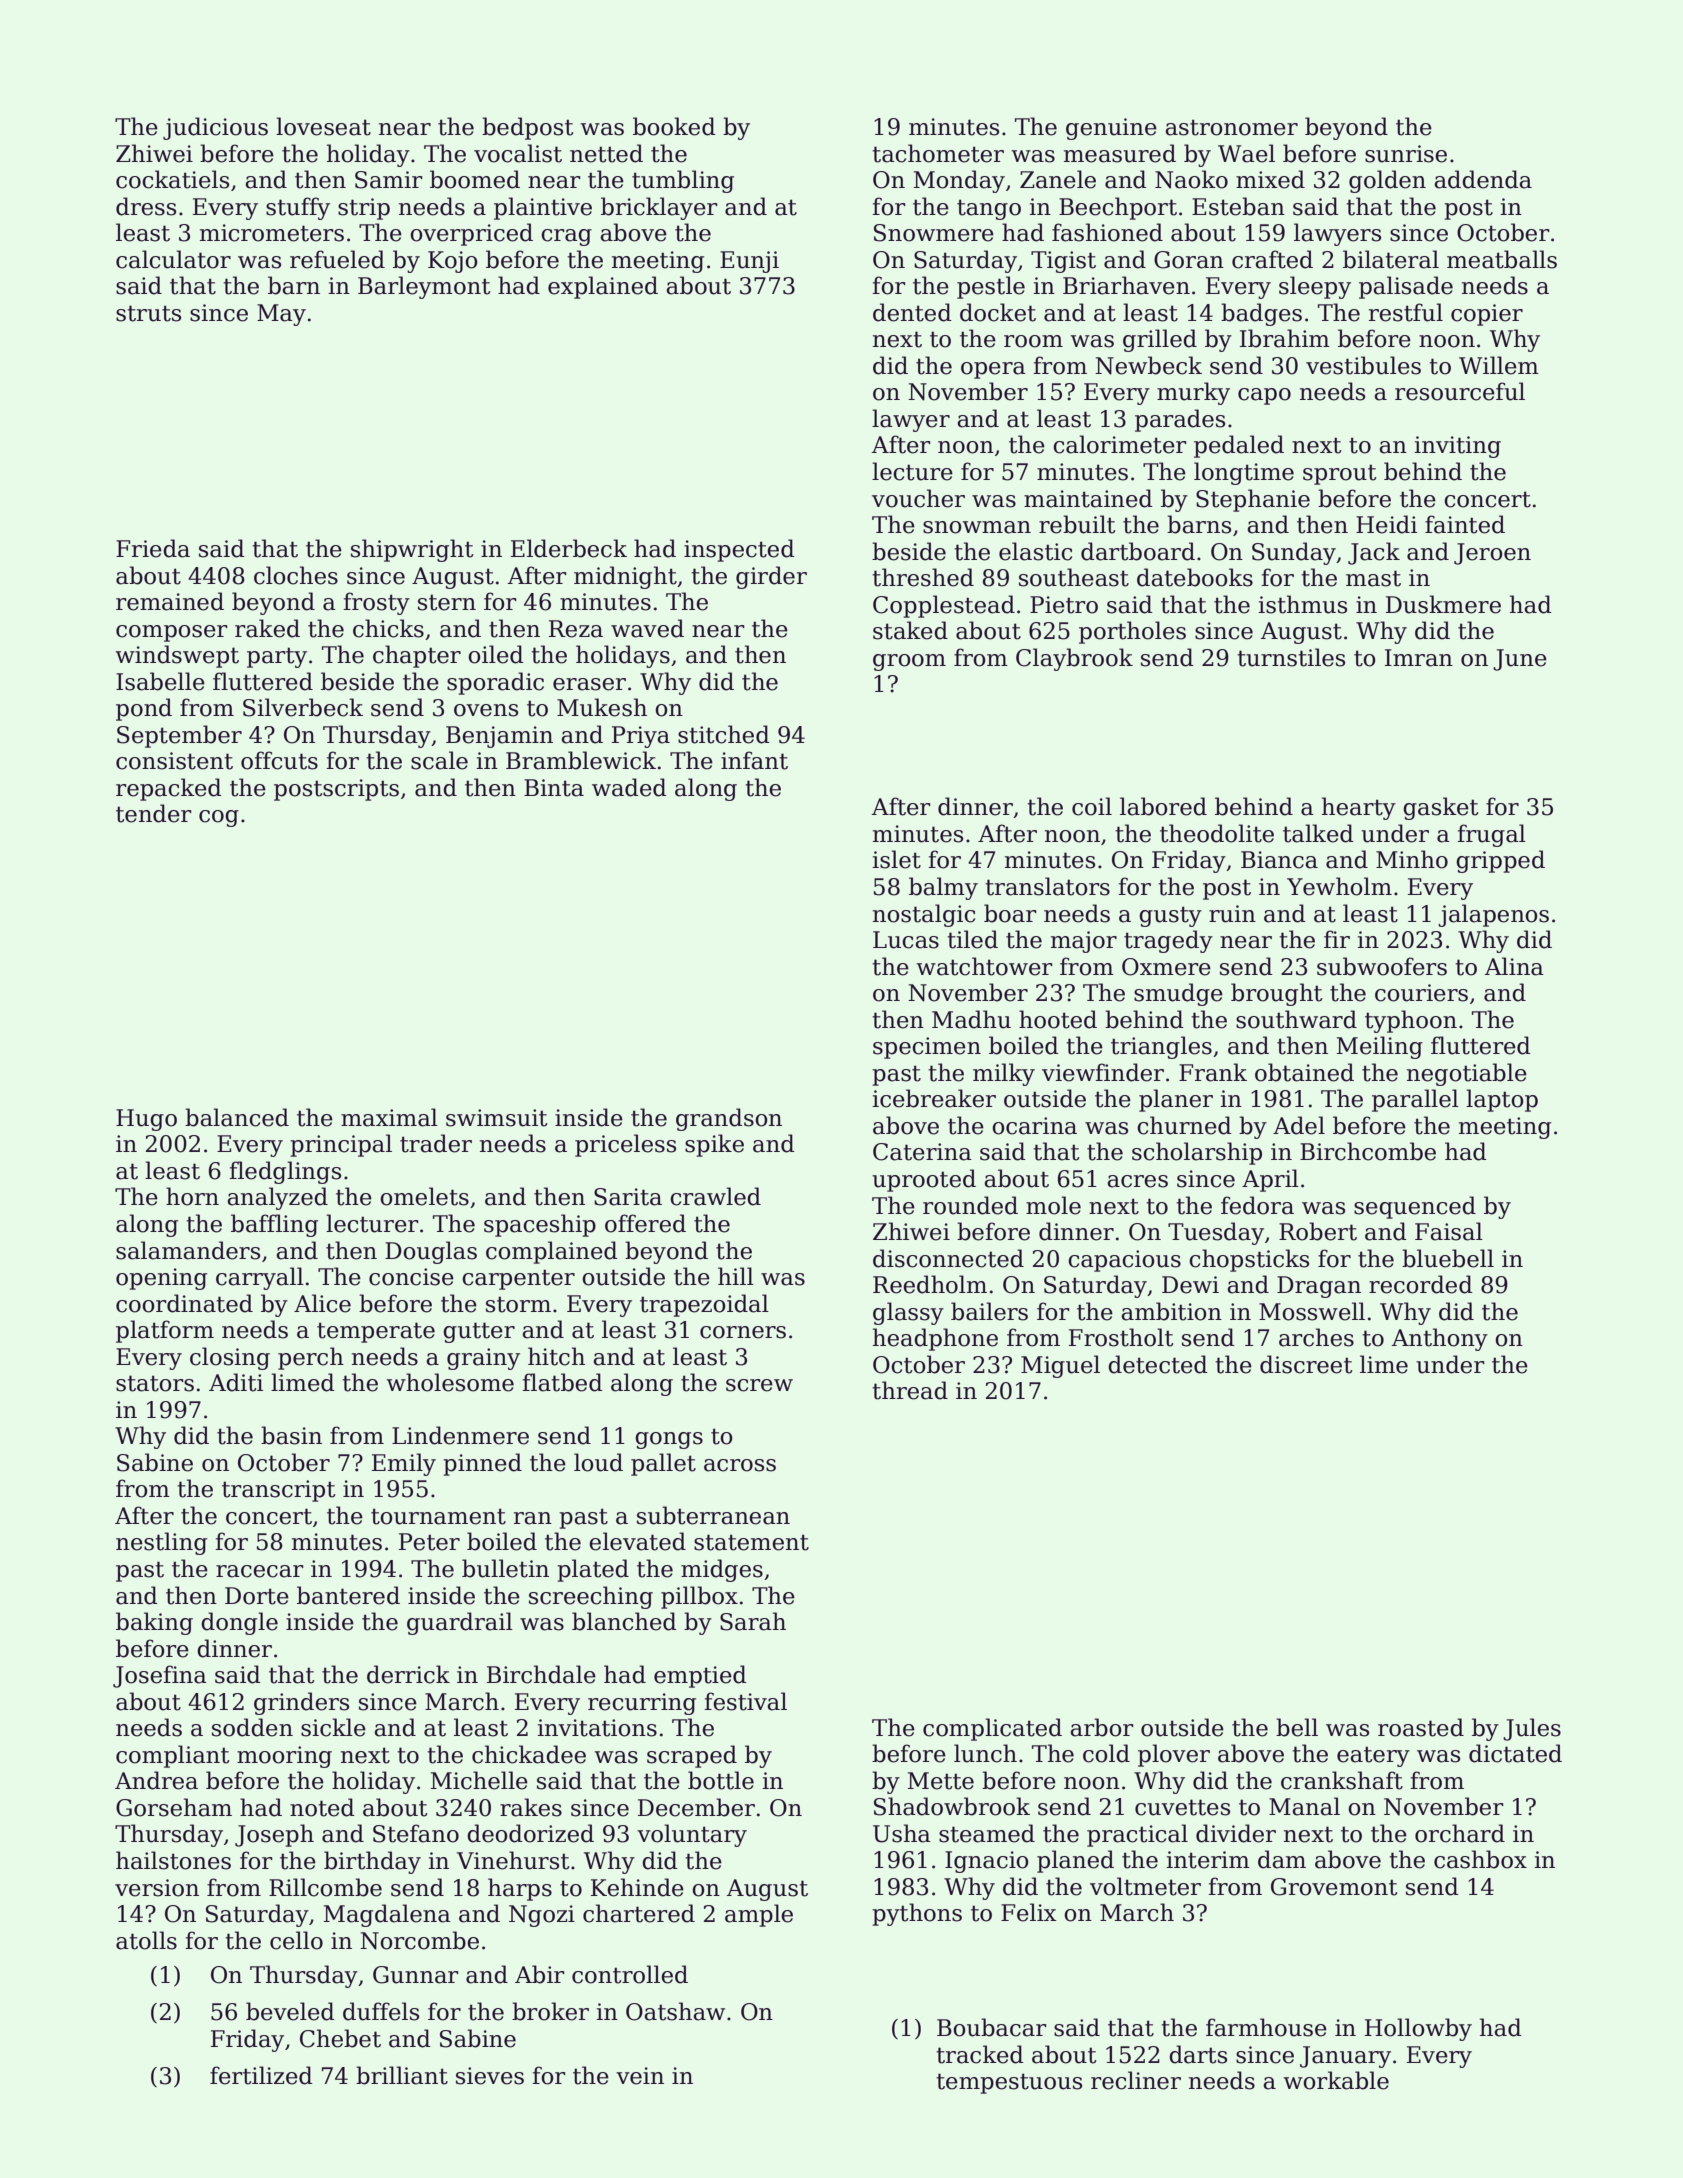  I want to click on discreet, so click(1306, 1364).
